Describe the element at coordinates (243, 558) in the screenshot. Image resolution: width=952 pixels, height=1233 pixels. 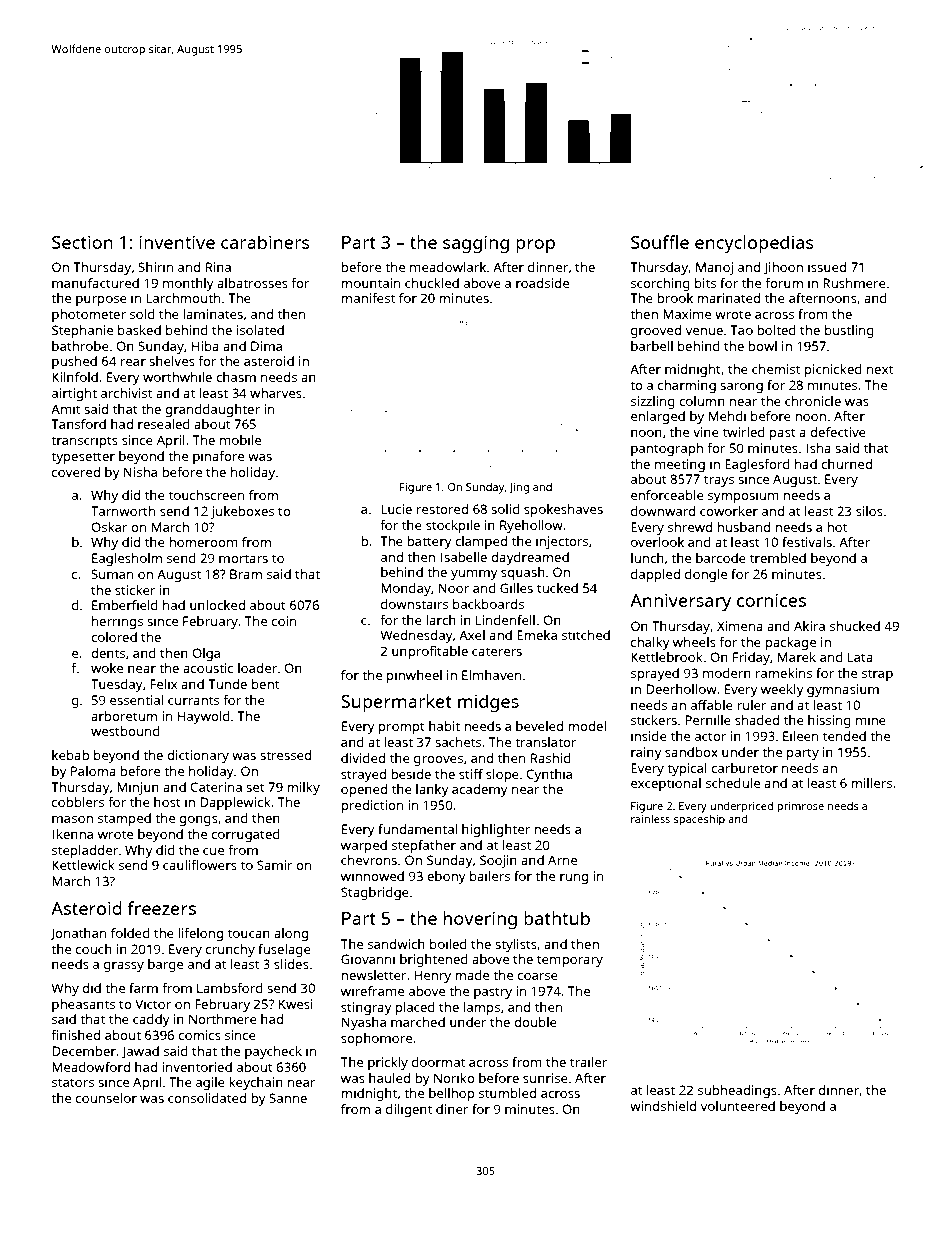
I see `mortars` at that location.
